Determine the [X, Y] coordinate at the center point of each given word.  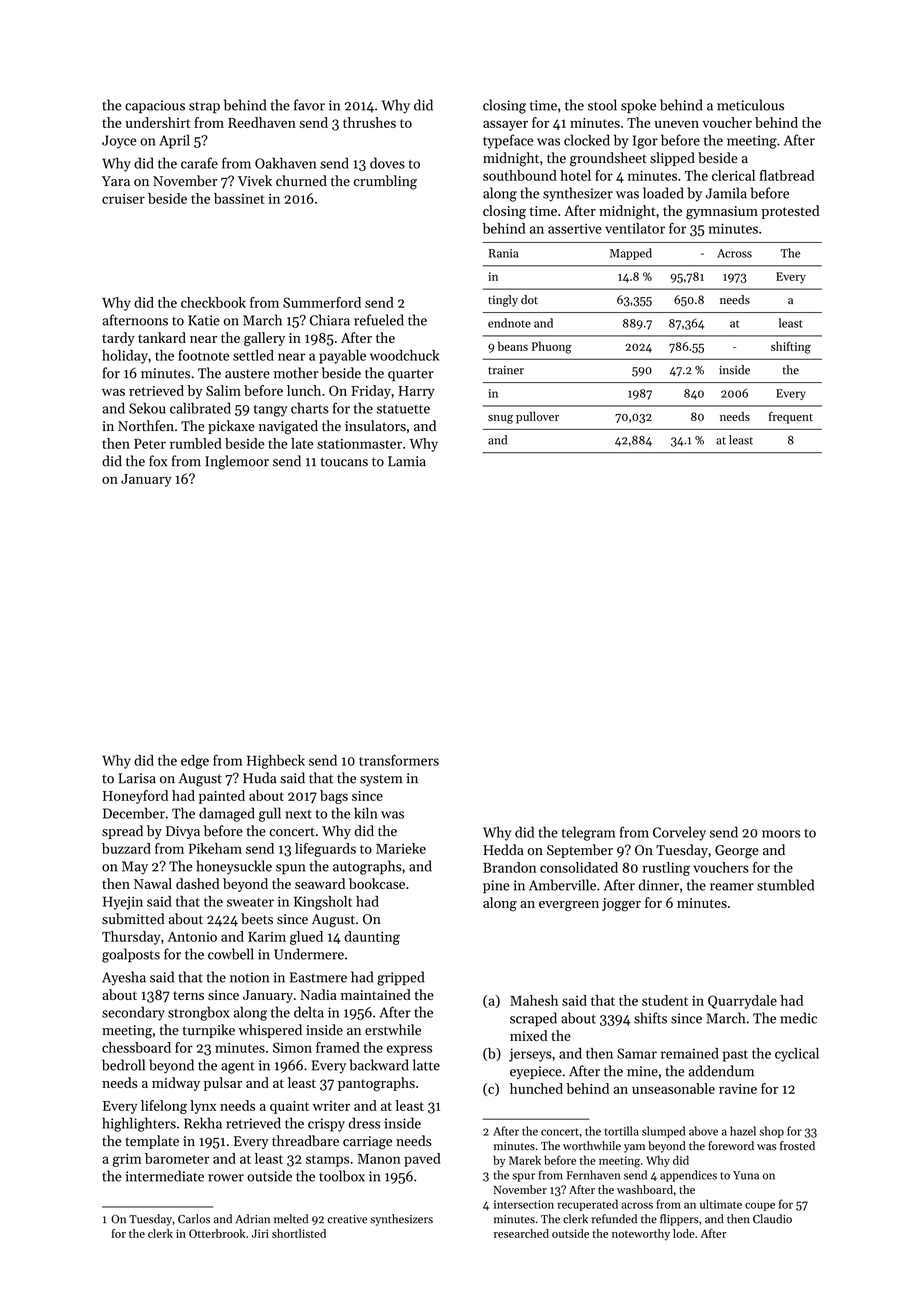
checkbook [213, 302]
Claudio [772, 1219]
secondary [133, 1013]
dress [364, 1123]
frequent [791, 417]
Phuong [552, 347]
